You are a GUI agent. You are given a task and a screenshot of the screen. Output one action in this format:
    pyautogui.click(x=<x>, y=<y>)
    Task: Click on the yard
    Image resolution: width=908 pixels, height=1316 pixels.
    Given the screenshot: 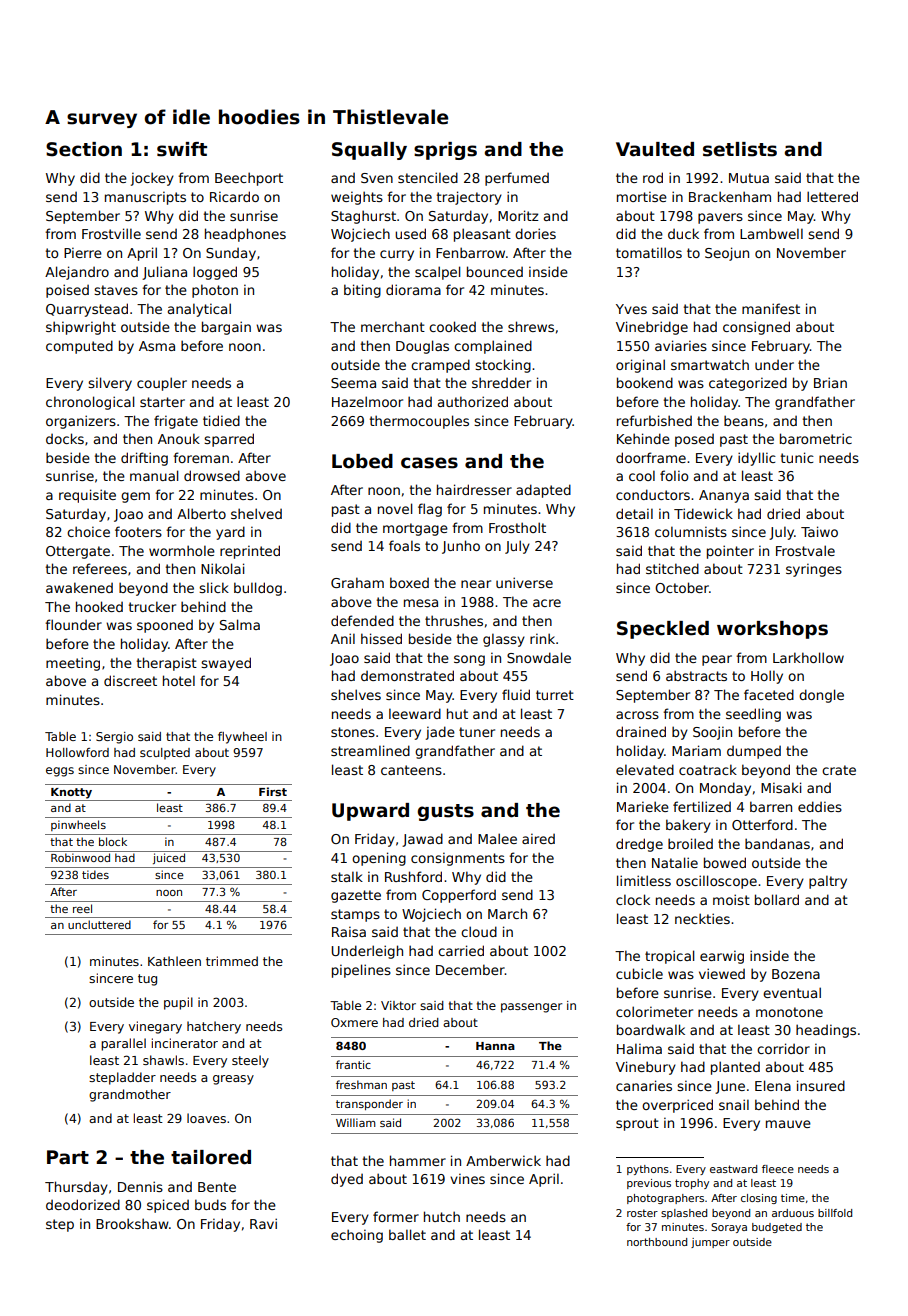 What is the action you would take?
    pyautogui.click(x=230, y=533)
